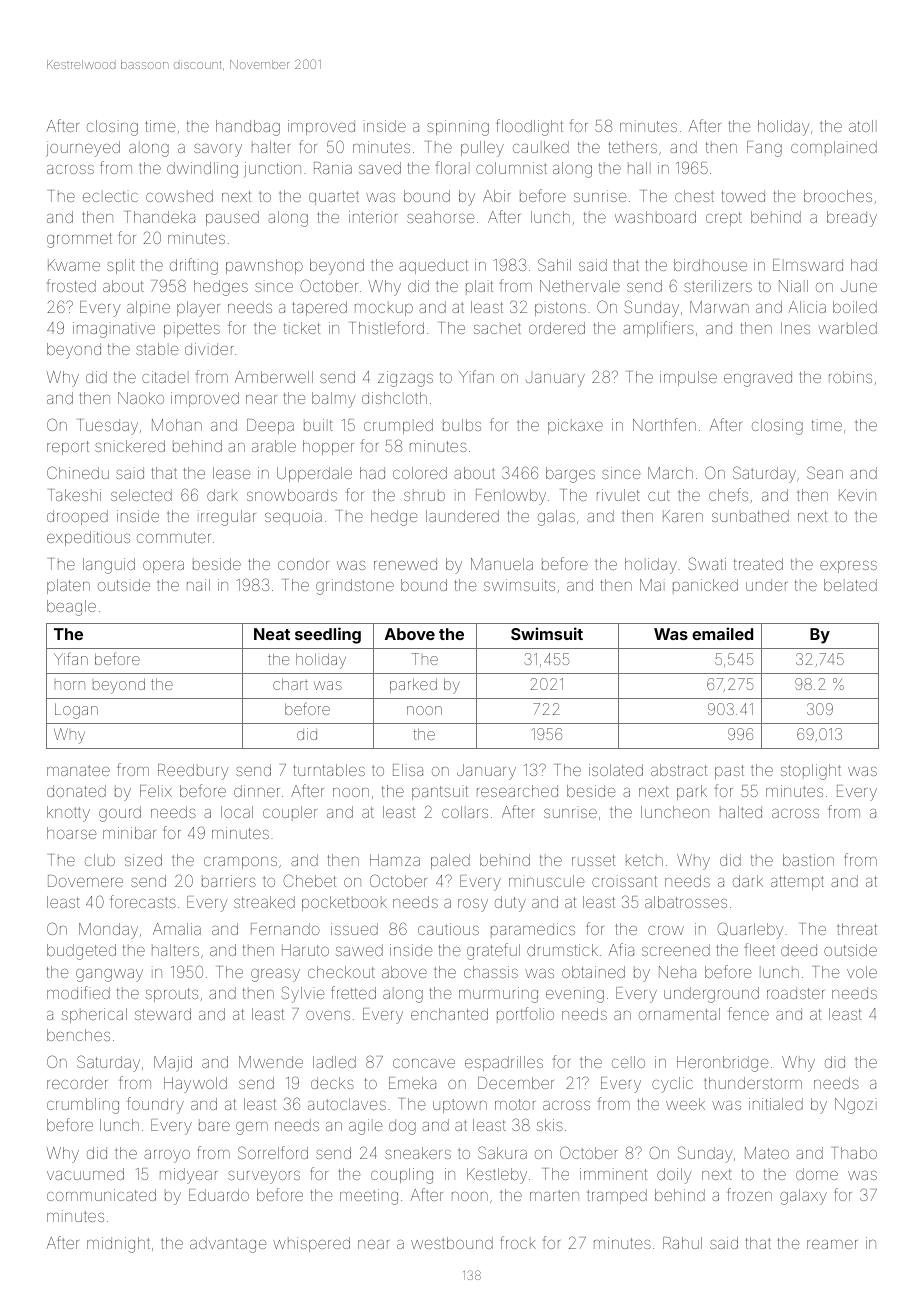 The image size is (924, 1308). What do you see at coordinates (722, 633) in the screenshot?
I see `emailed` at bounding box center [722, 633].
